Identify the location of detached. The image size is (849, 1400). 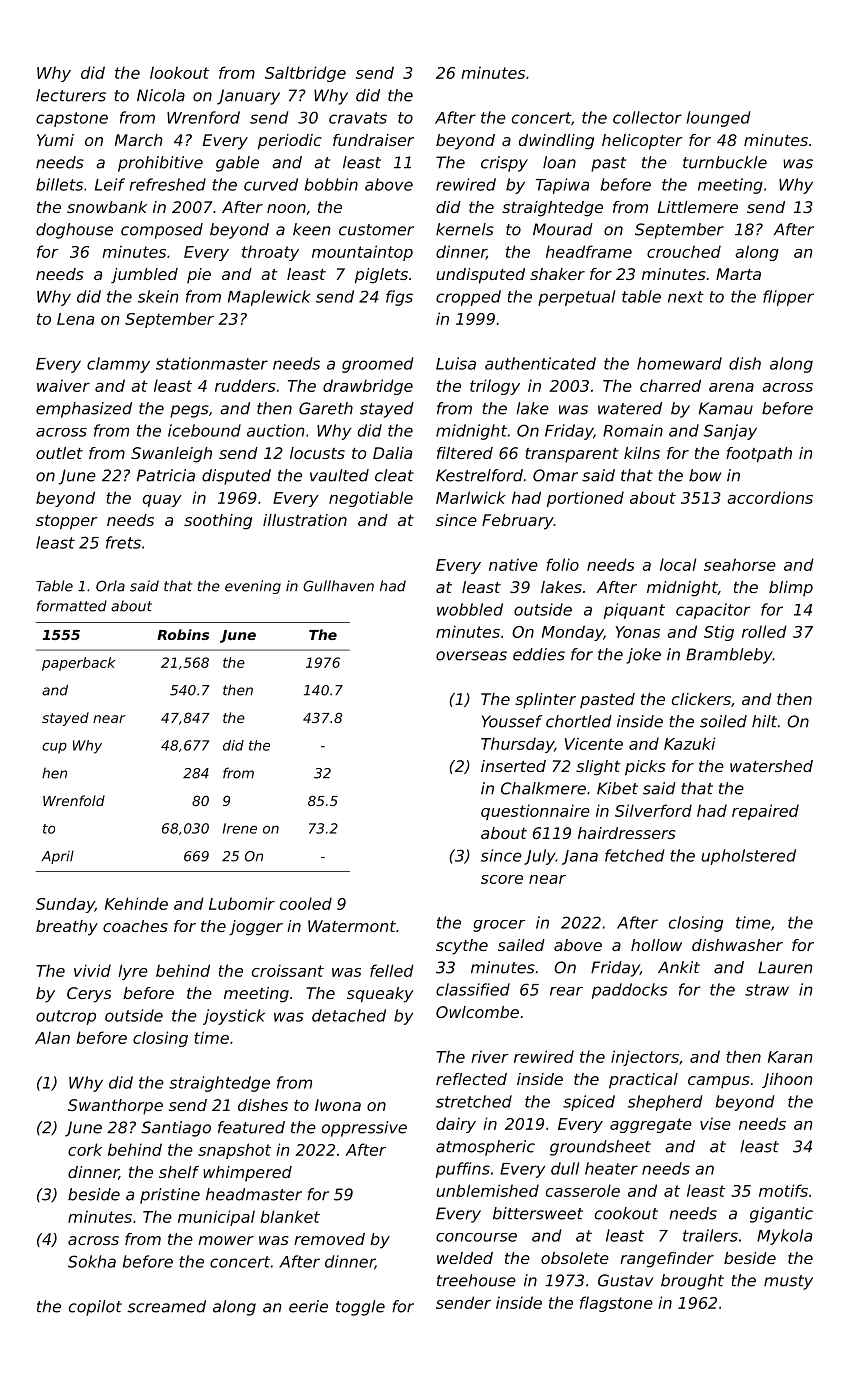
(349, 1015).
